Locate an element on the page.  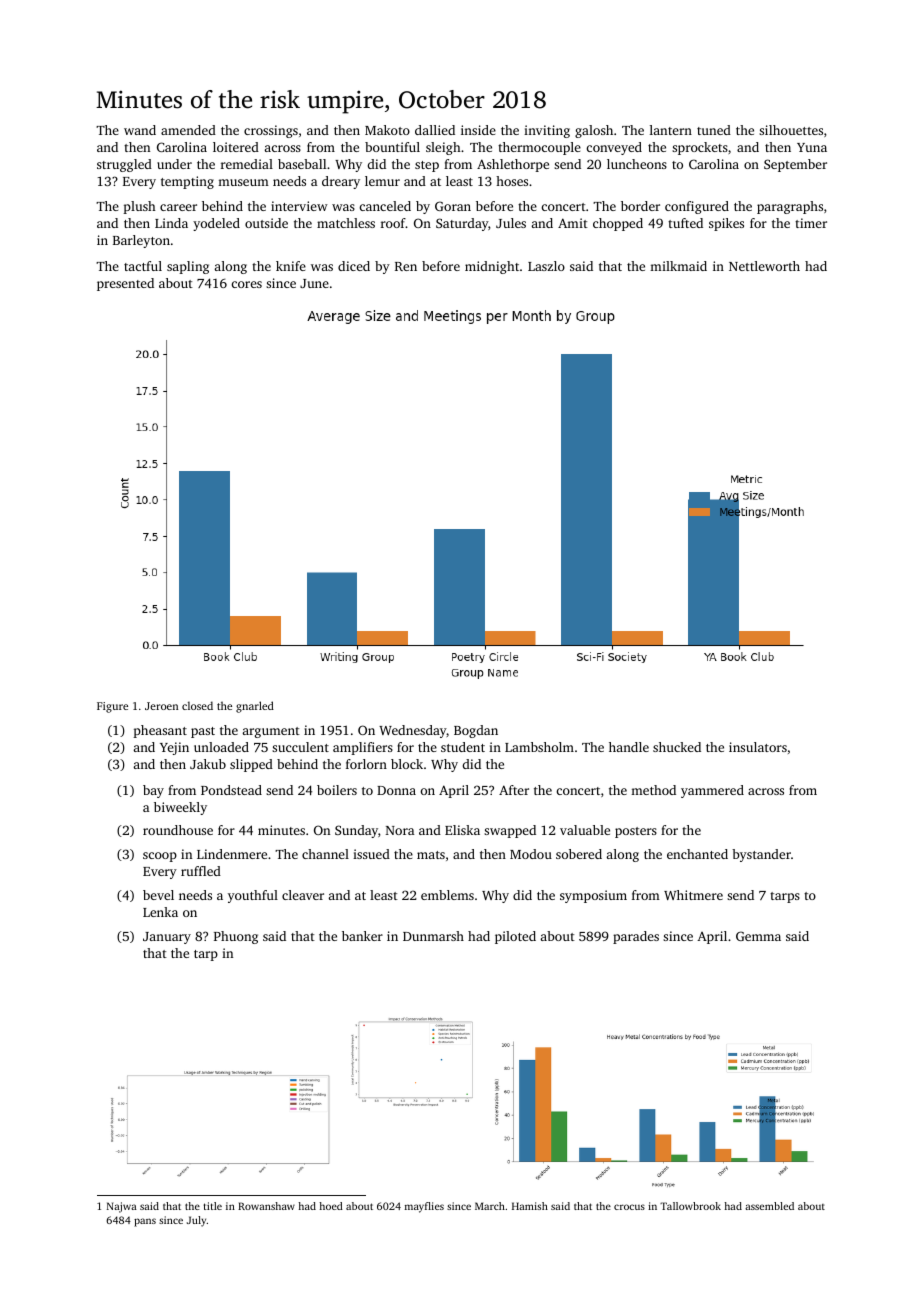
sapling is located at coordinates (188, 267).
